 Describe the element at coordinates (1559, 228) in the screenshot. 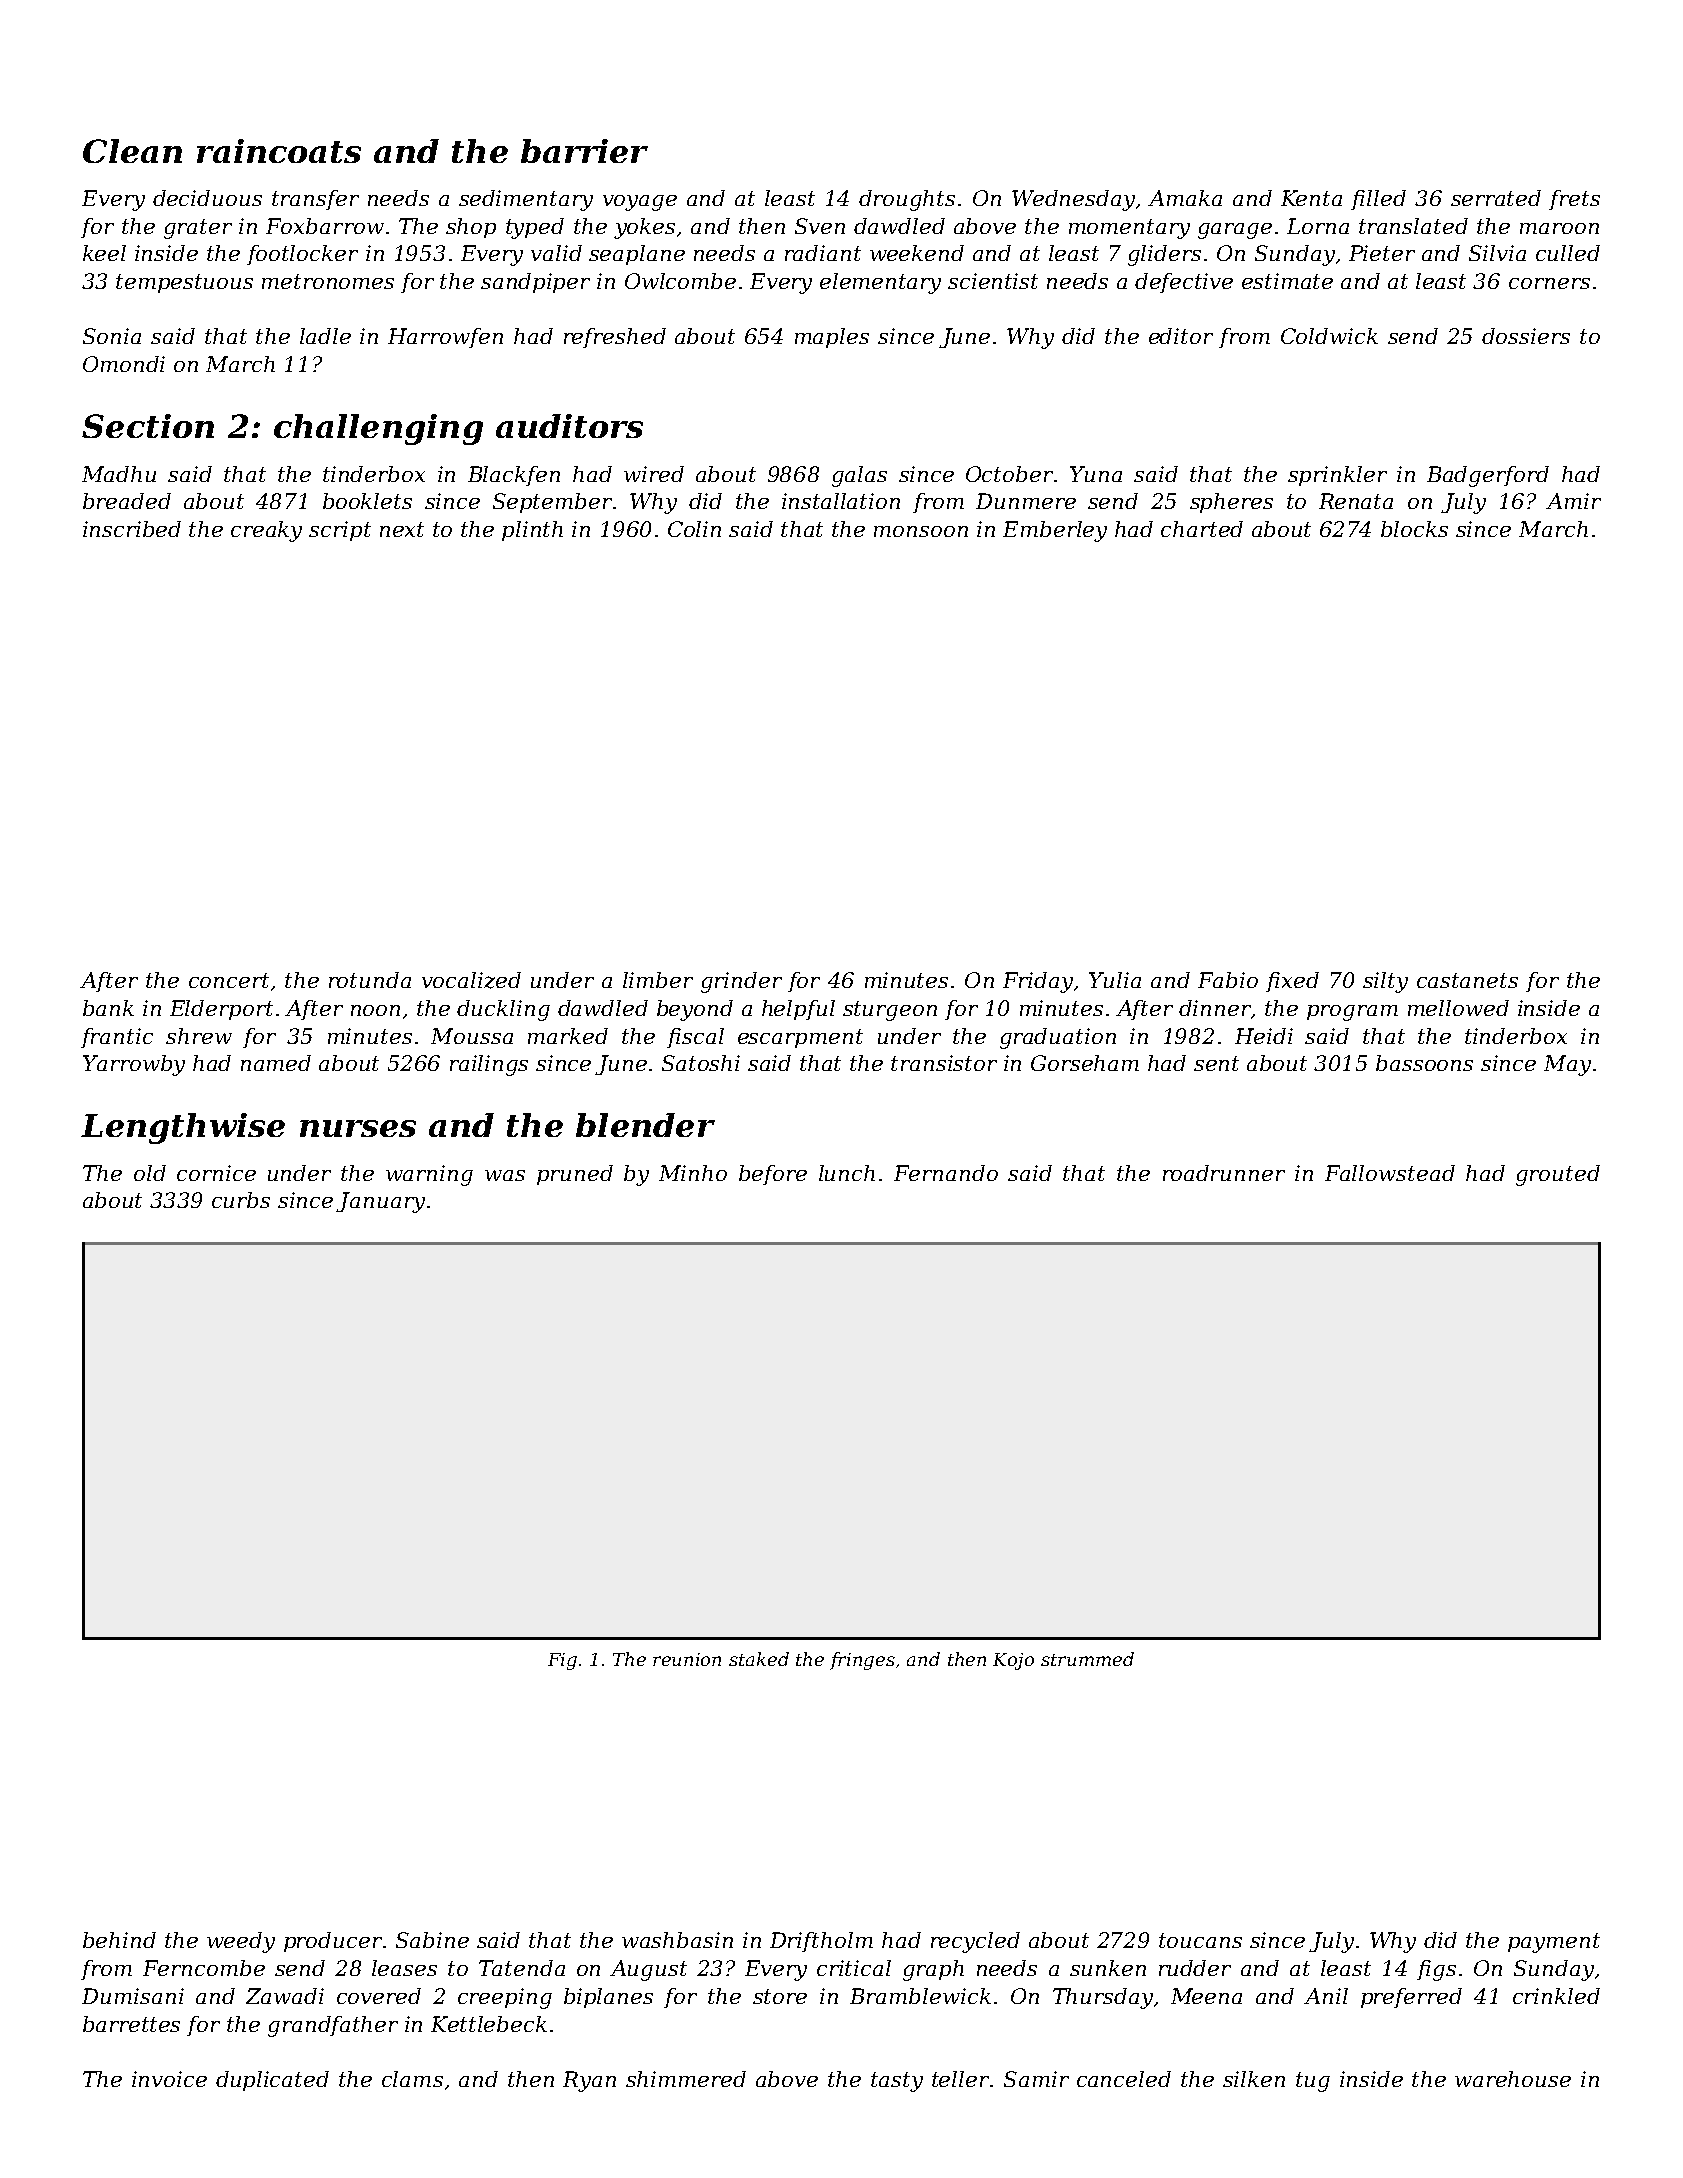

I see `maroon` at that location.
